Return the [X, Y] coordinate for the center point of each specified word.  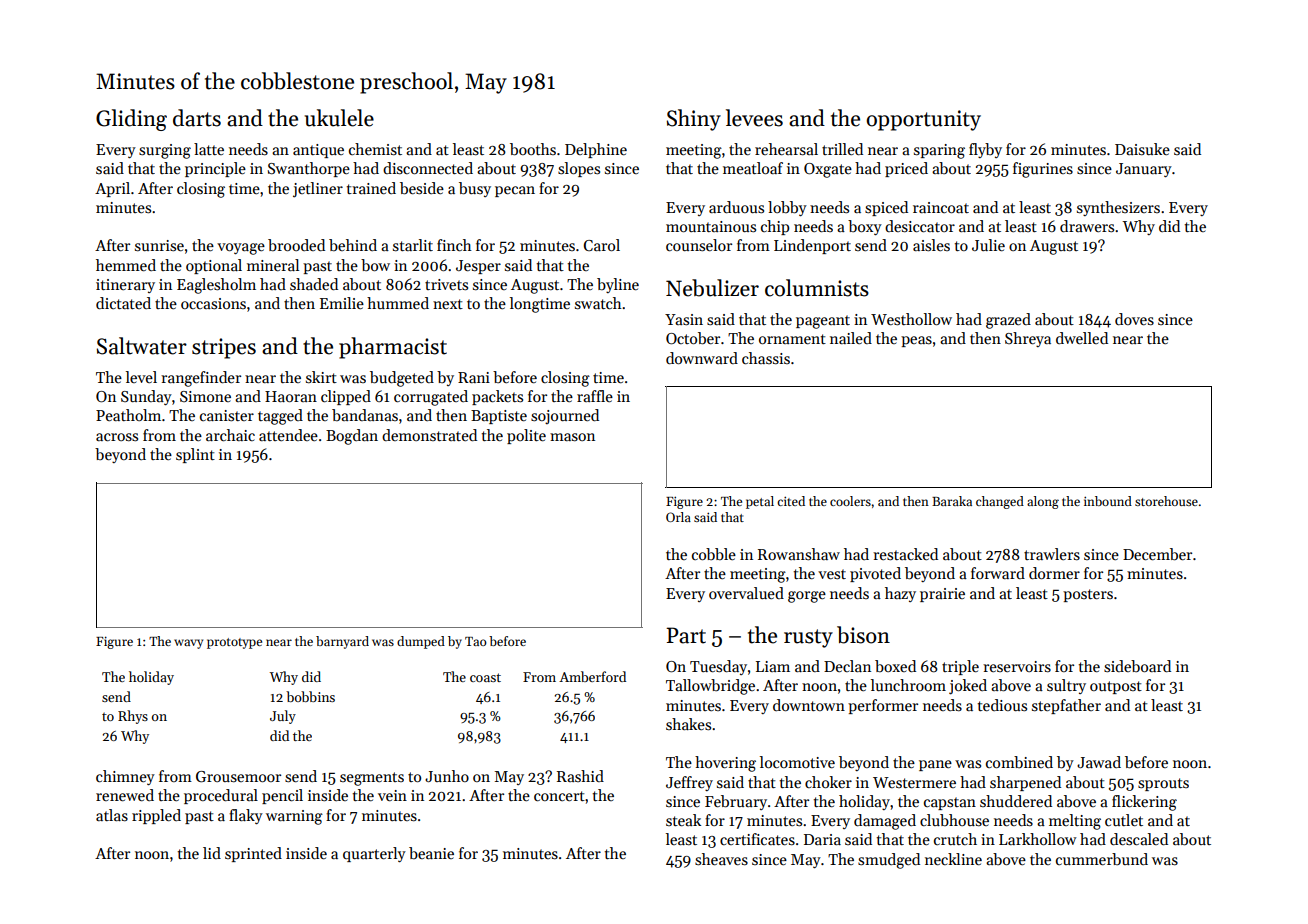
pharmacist [393, 348]
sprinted [253, 854]
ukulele [339, 118]
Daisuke [1142, 149]
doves [1134, 319]
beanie [431, 853]
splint [195, 455]
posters [1088, 595]
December [1157, 554]
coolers [850, 501]
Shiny [694, 120]
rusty [808, 638]
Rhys [133, 717]
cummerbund [1102, 859]
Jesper [478, 267]
